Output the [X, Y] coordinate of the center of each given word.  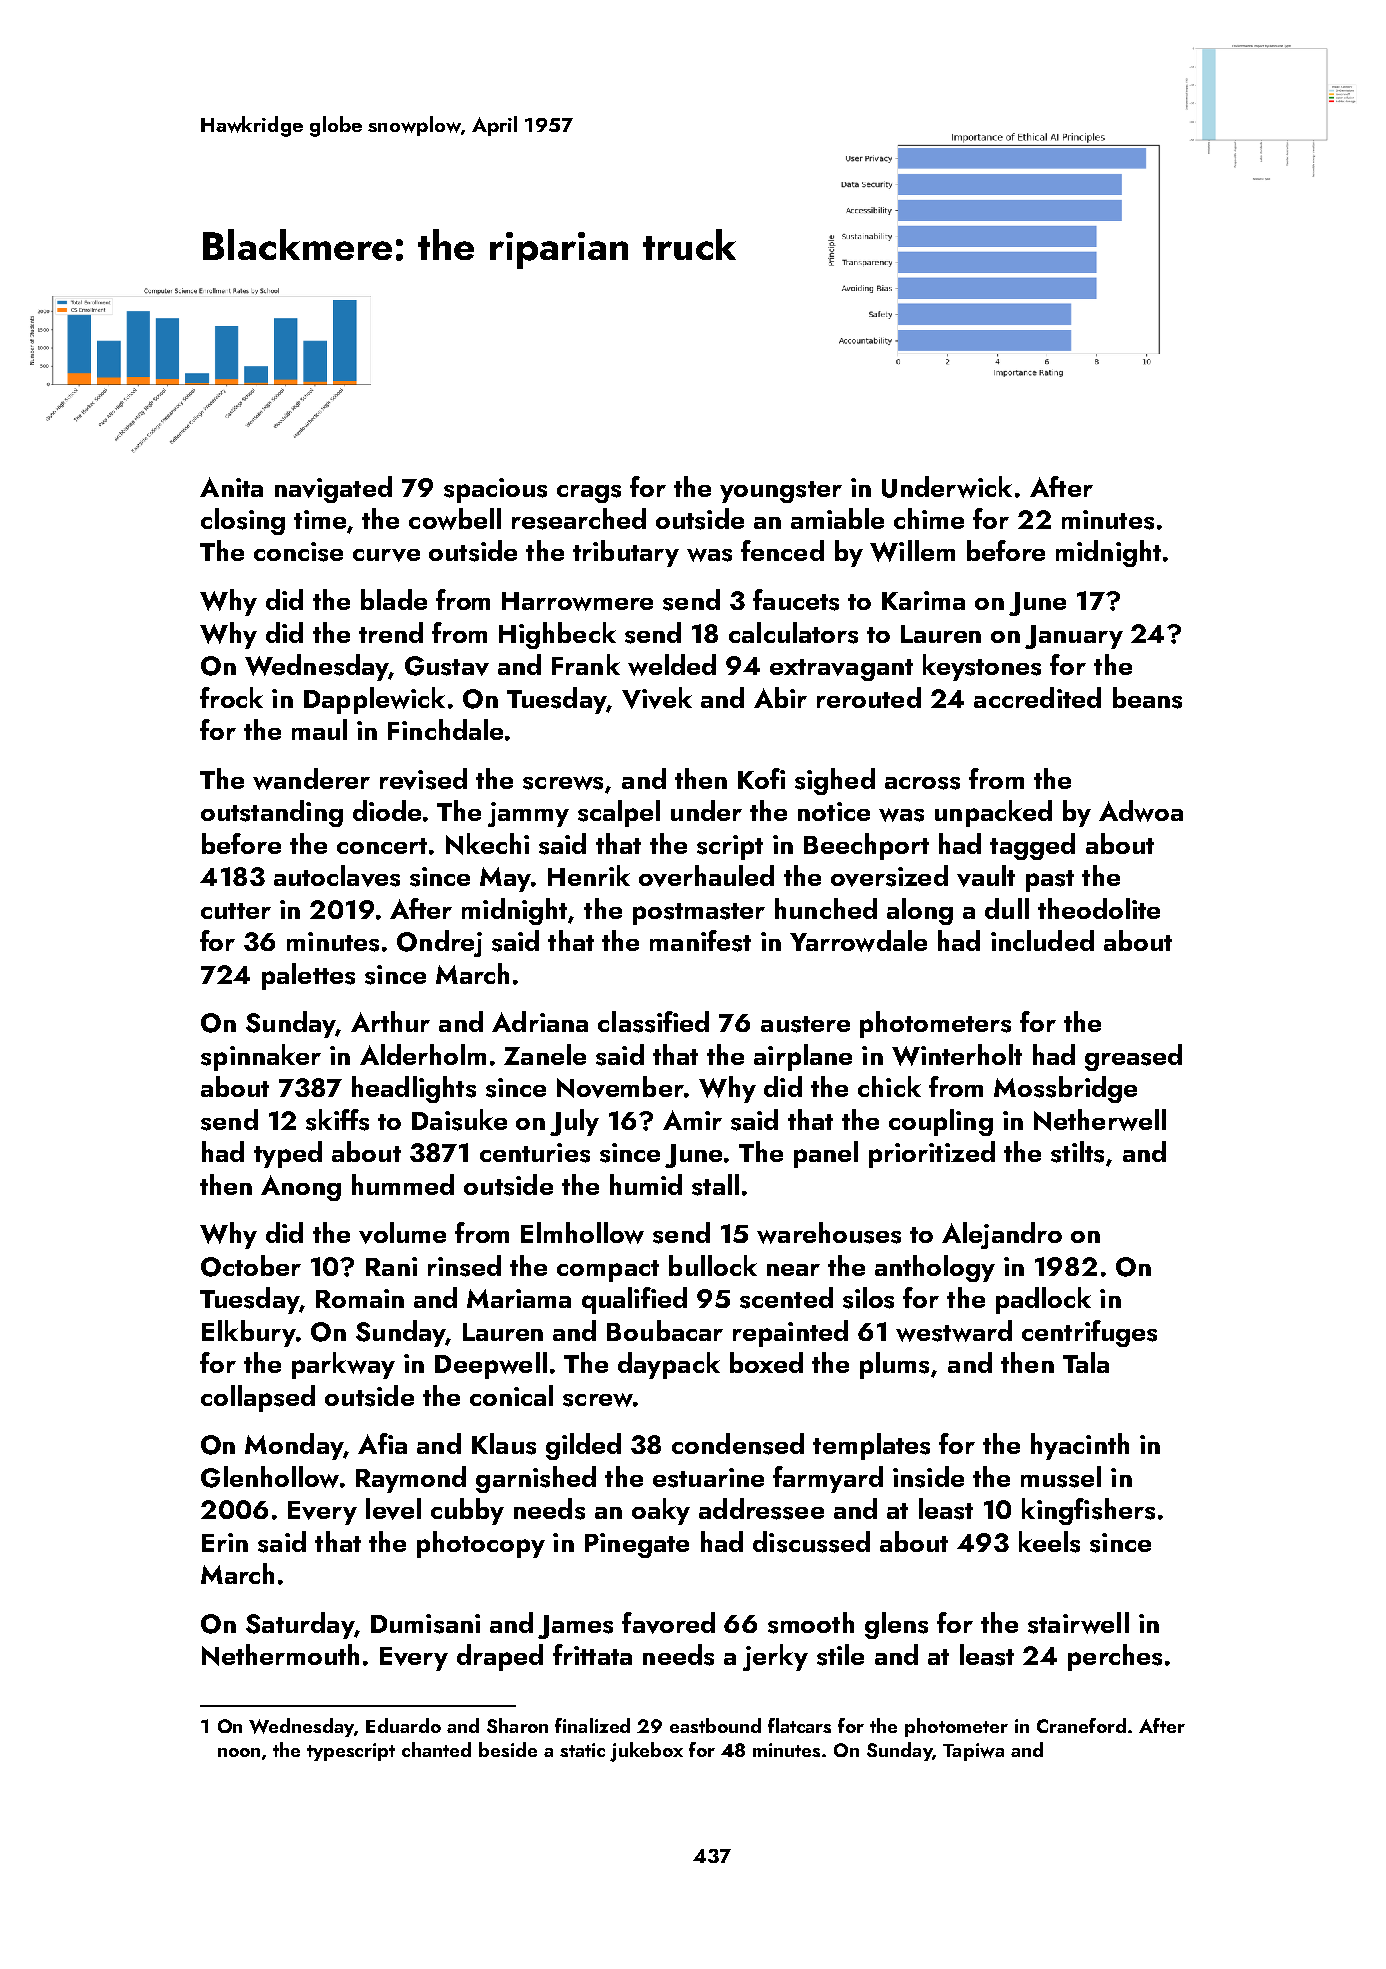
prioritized [932, 1154]
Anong [301, 1188]
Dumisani [425, 1624]
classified [653, 1022]
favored [668, 1623]
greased [1133, 1057]
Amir [692, 1120]
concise [298, 552]
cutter [236, 911]
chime [929, 518]
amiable [837, 518]
